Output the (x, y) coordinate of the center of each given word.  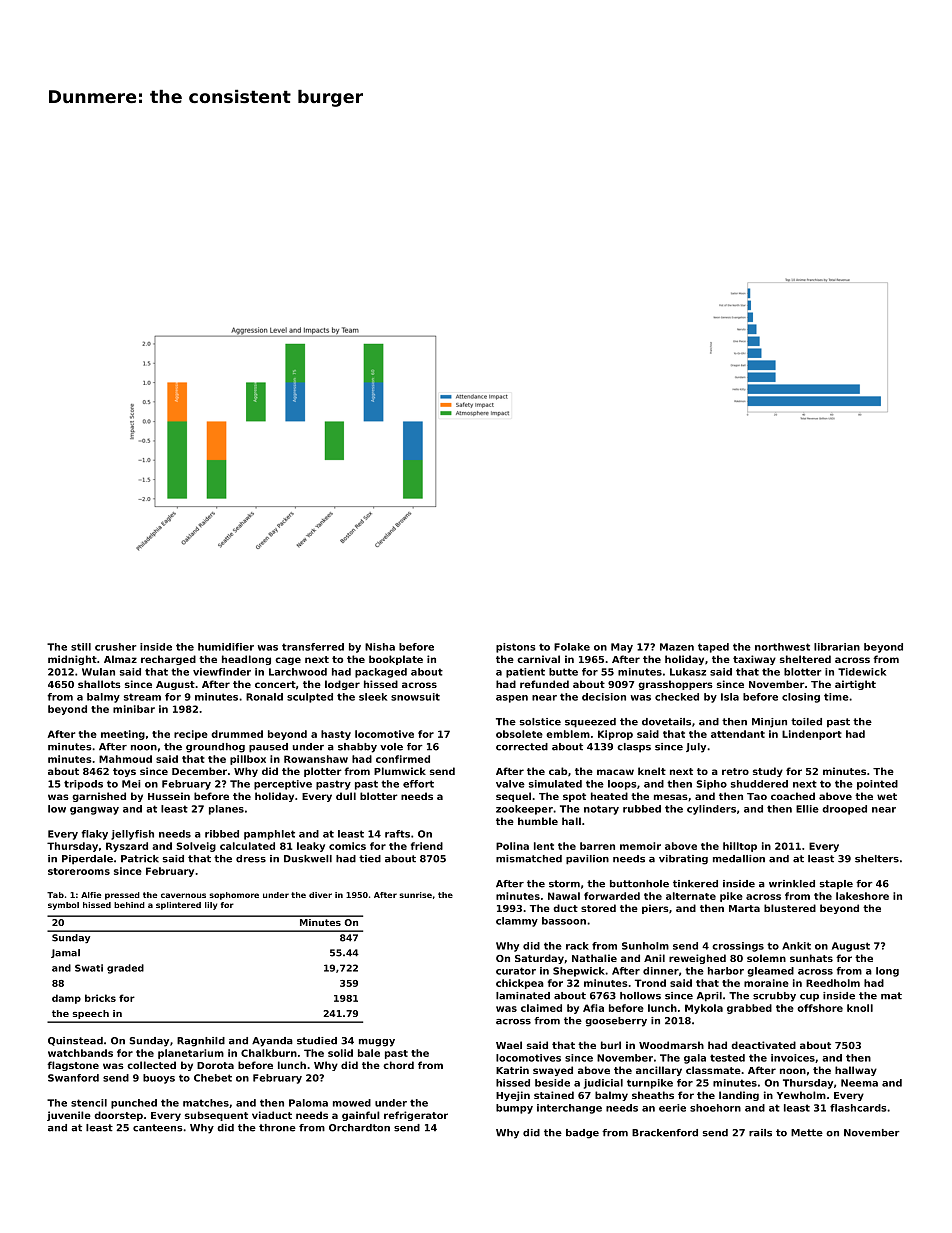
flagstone (73, 1066)
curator (516, 971)
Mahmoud (125, 759)
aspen (512, 699)
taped (713, 648)
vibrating (683, 860)
